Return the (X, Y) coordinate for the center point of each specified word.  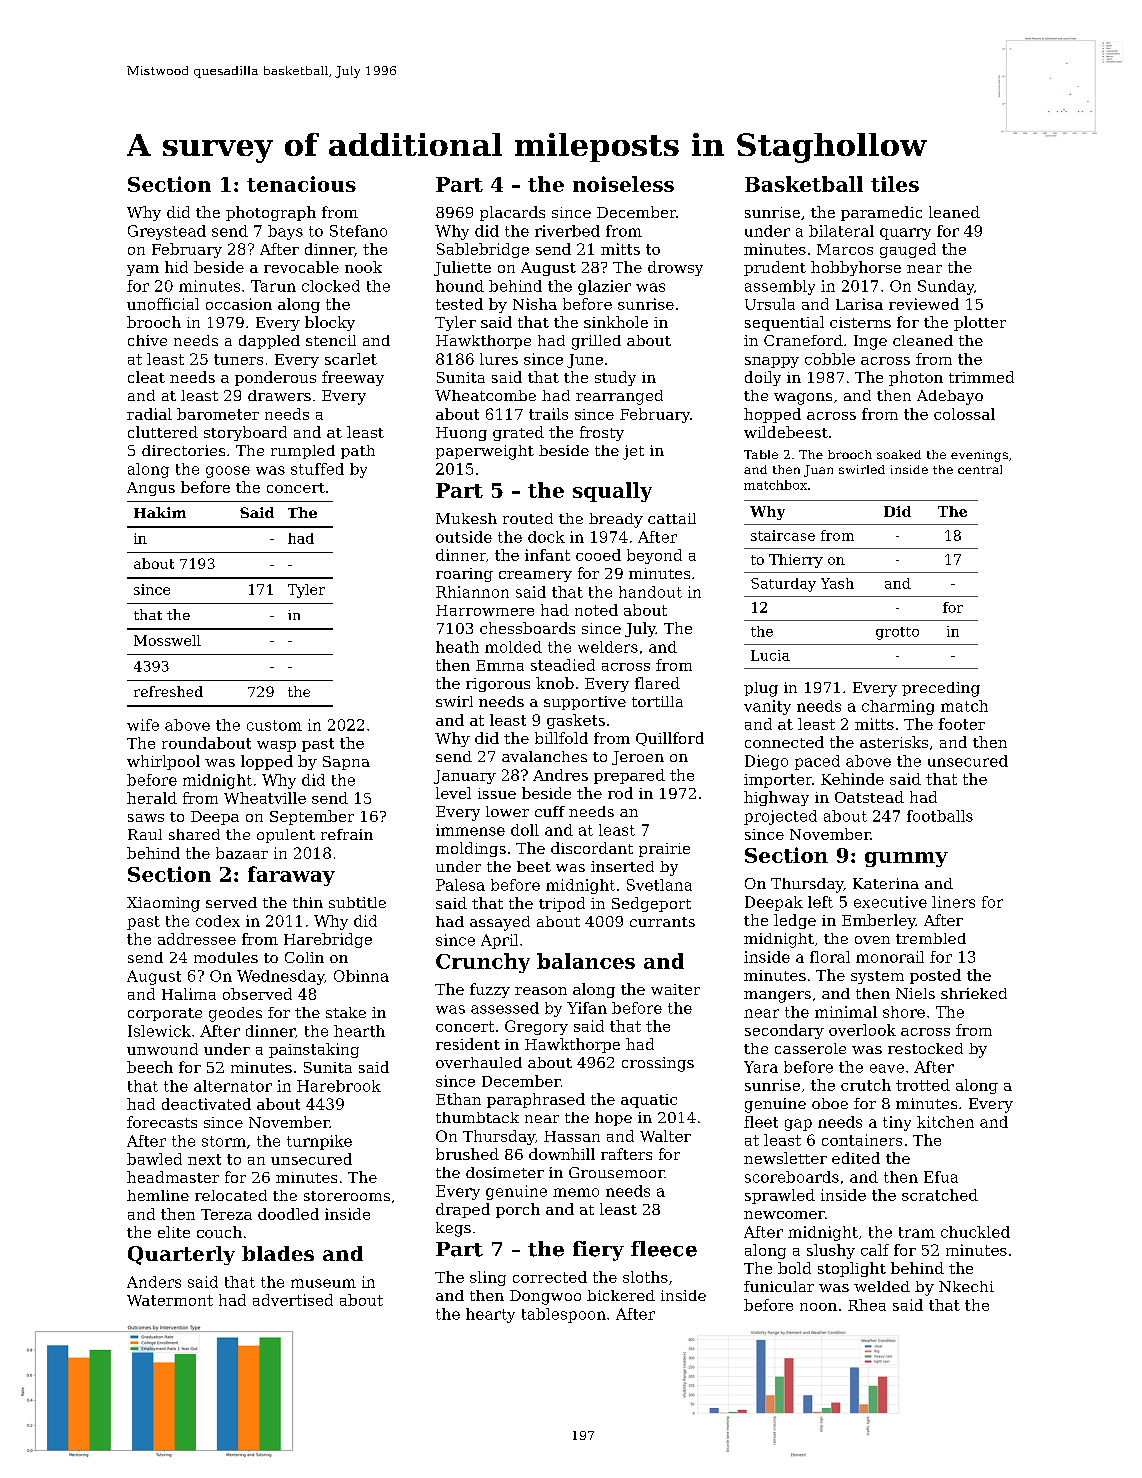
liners (953, 902)
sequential (784, 323)
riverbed (567, 231)
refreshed (168, 691)
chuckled (975, 1232)
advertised (293, 1300)
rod (620, 793)
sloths (645, 1277)
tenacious (301, 184)
